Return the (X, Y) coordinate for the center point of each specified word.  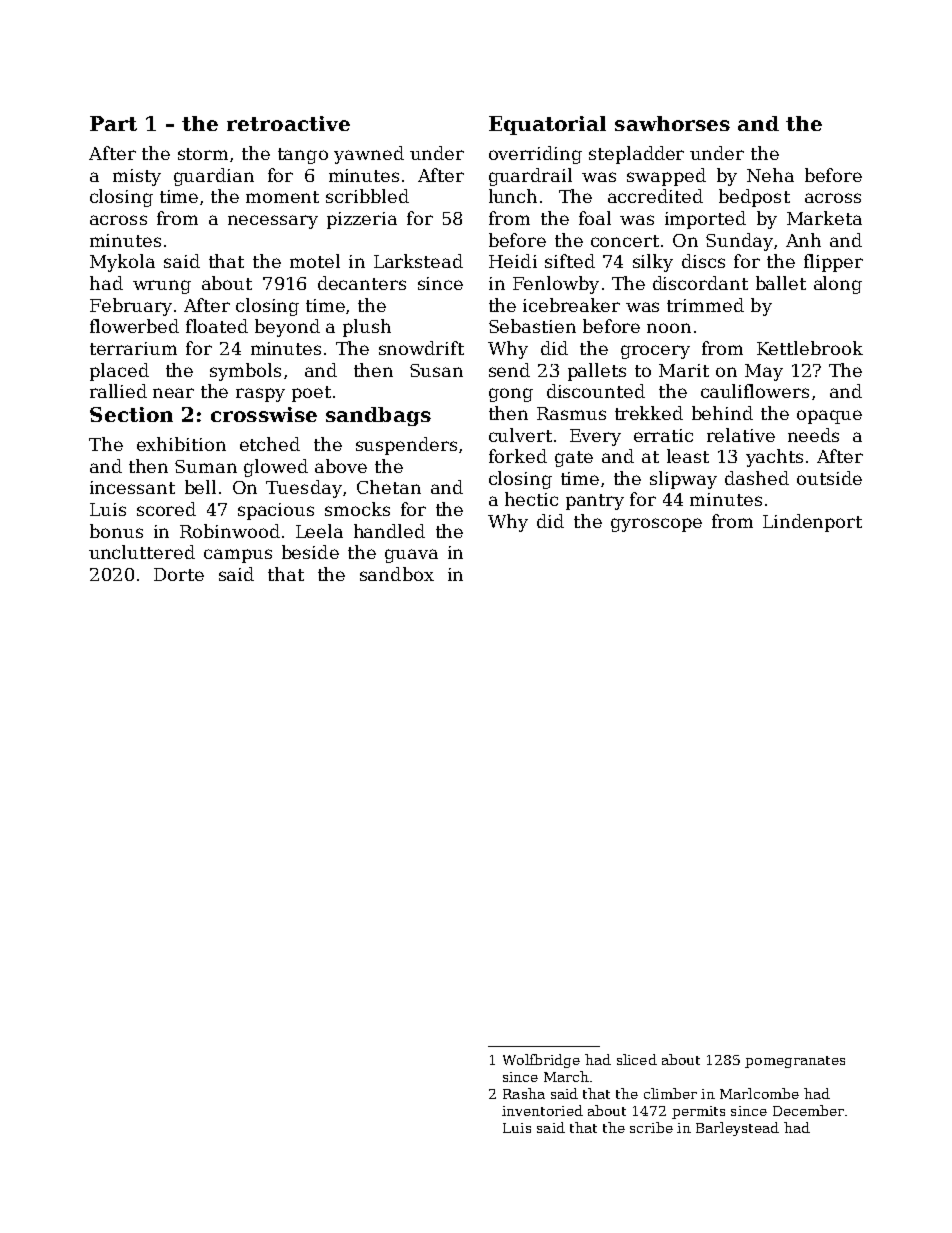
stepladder (636, 155)
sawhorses (672, 123)
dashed (757, 478)
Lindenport (812, 523)
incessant (132, 487)
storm (203, 154)
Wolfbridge (541, 1061)
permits (698, 1112)
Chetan (389, 487)
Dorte (179, 574)
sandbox (397, 574)
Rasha (524, 1093)
